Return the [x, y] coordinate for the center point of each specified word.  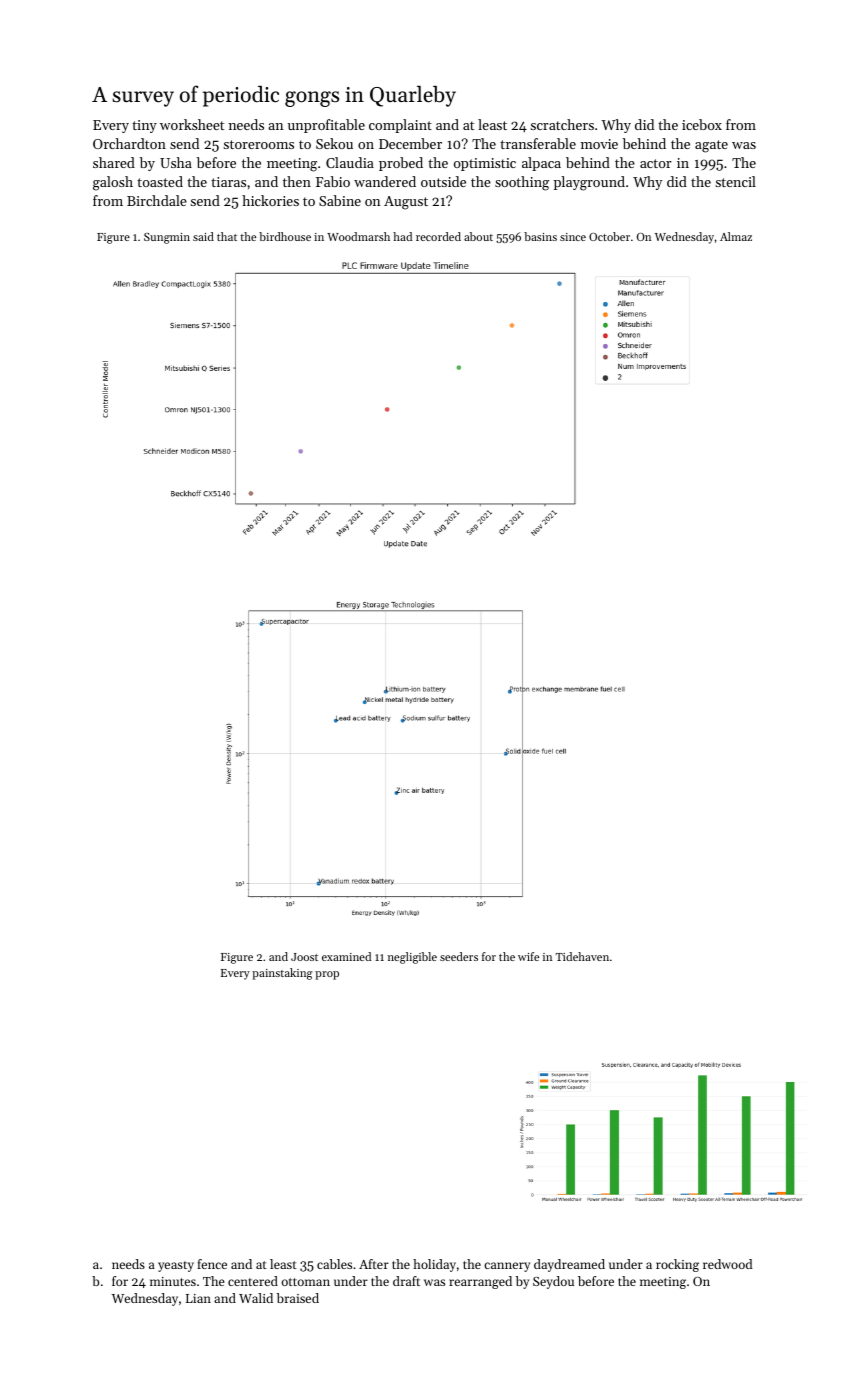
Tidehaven [582, 956]
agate [711, 146]
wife [528, 956]
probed [401, 164]
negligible [412, 958]
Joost [304, 957]
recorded [438, 236]
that [227, 236]
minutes [173, 1281]
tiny [144, 126]
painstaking [282, 974]
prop [327, 975]
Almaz [736, 236]
